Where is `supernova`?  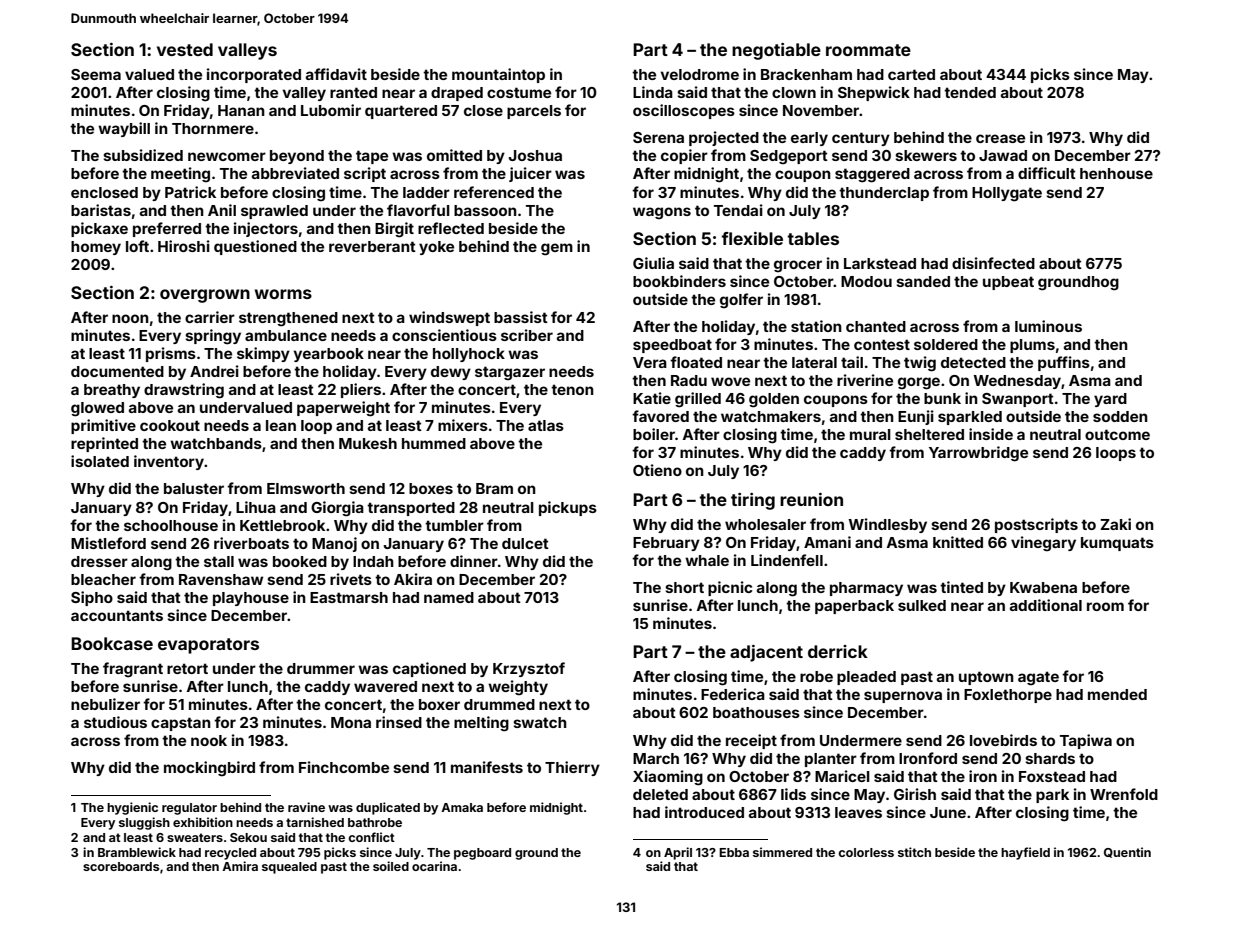 supernova is located at coordinates (903, 697).
